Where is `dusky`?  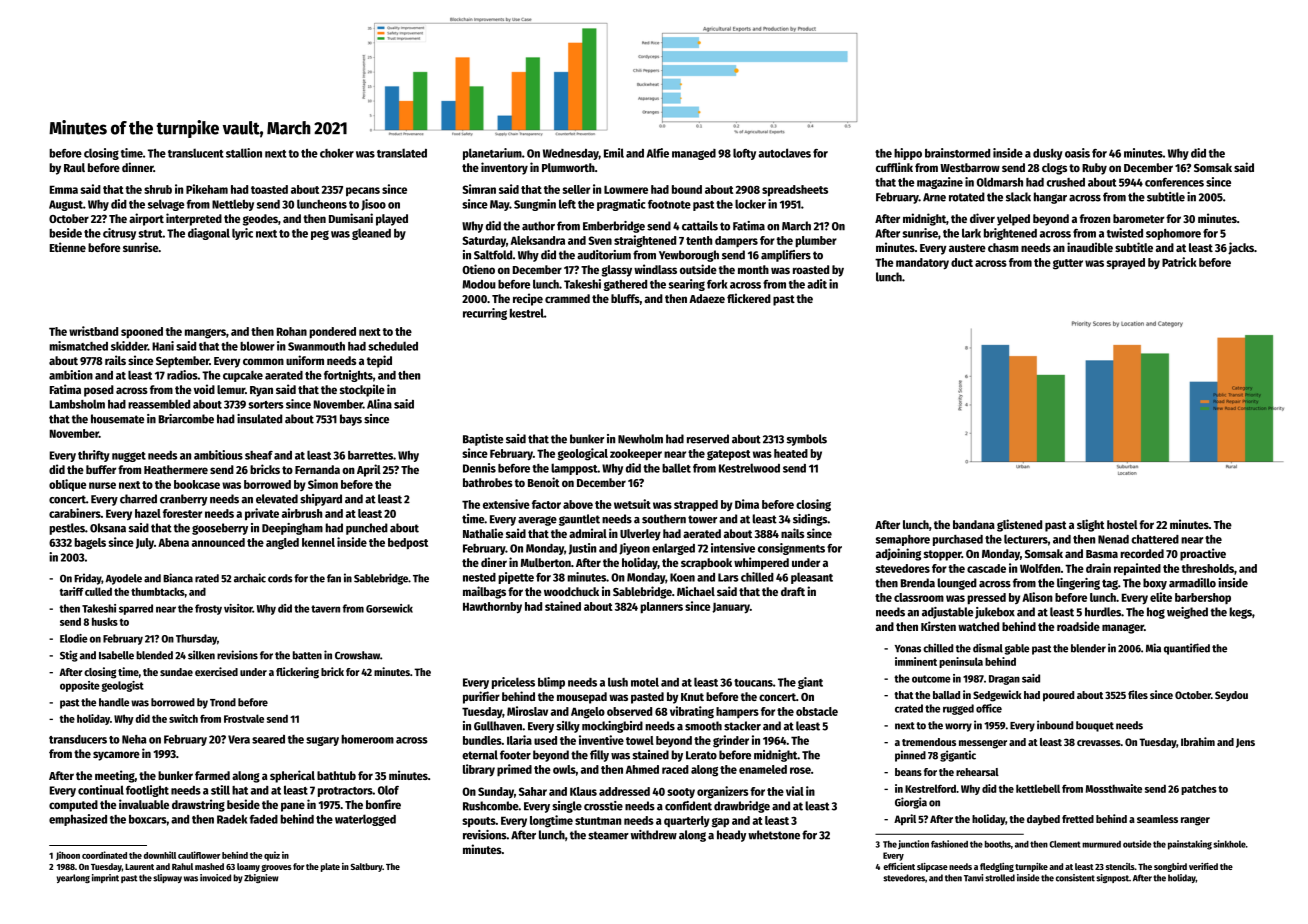 dusky is located at coordinates (1048, 154).
